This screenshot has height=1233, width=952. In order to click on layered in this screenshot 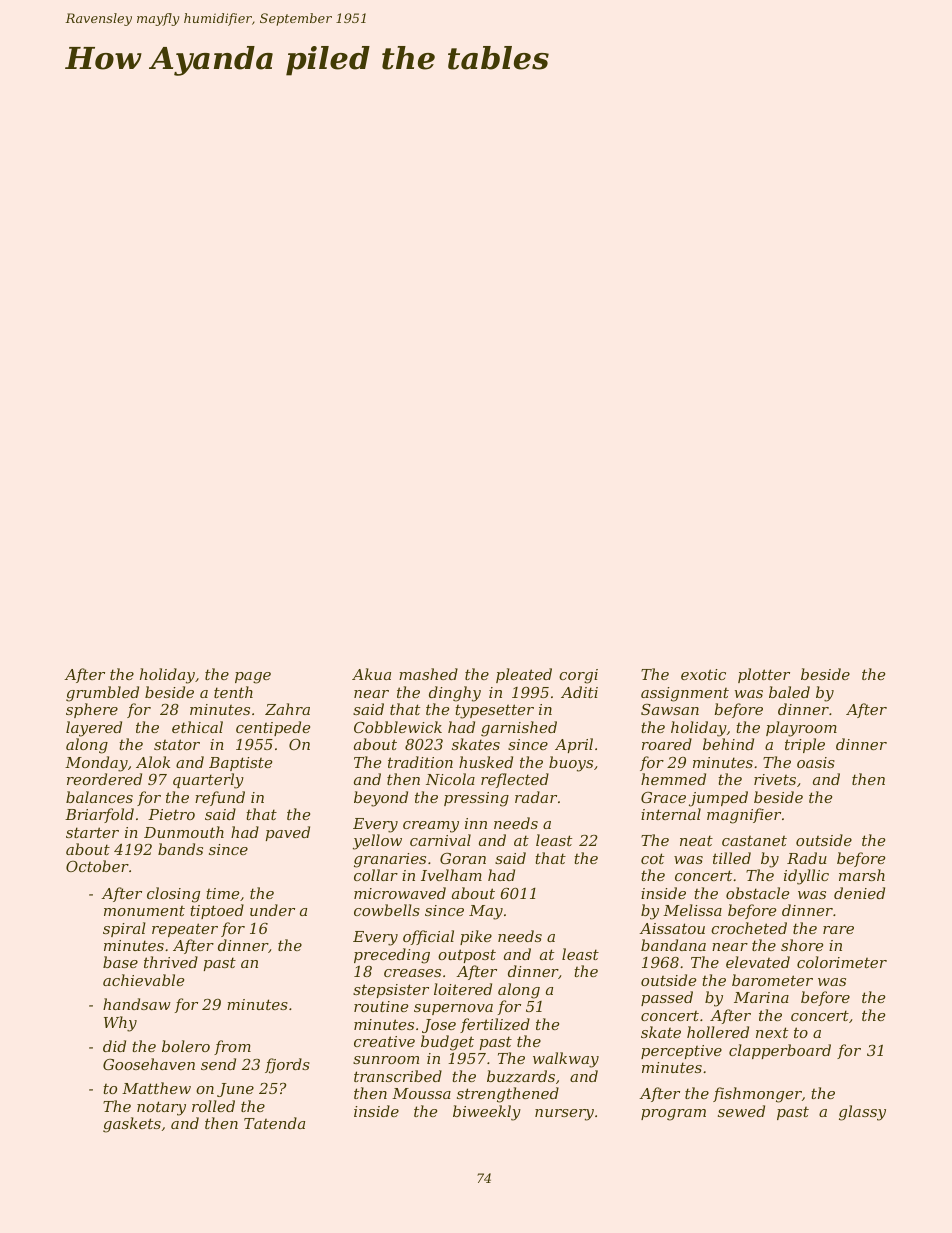, I will do `click(94, 729)`.
